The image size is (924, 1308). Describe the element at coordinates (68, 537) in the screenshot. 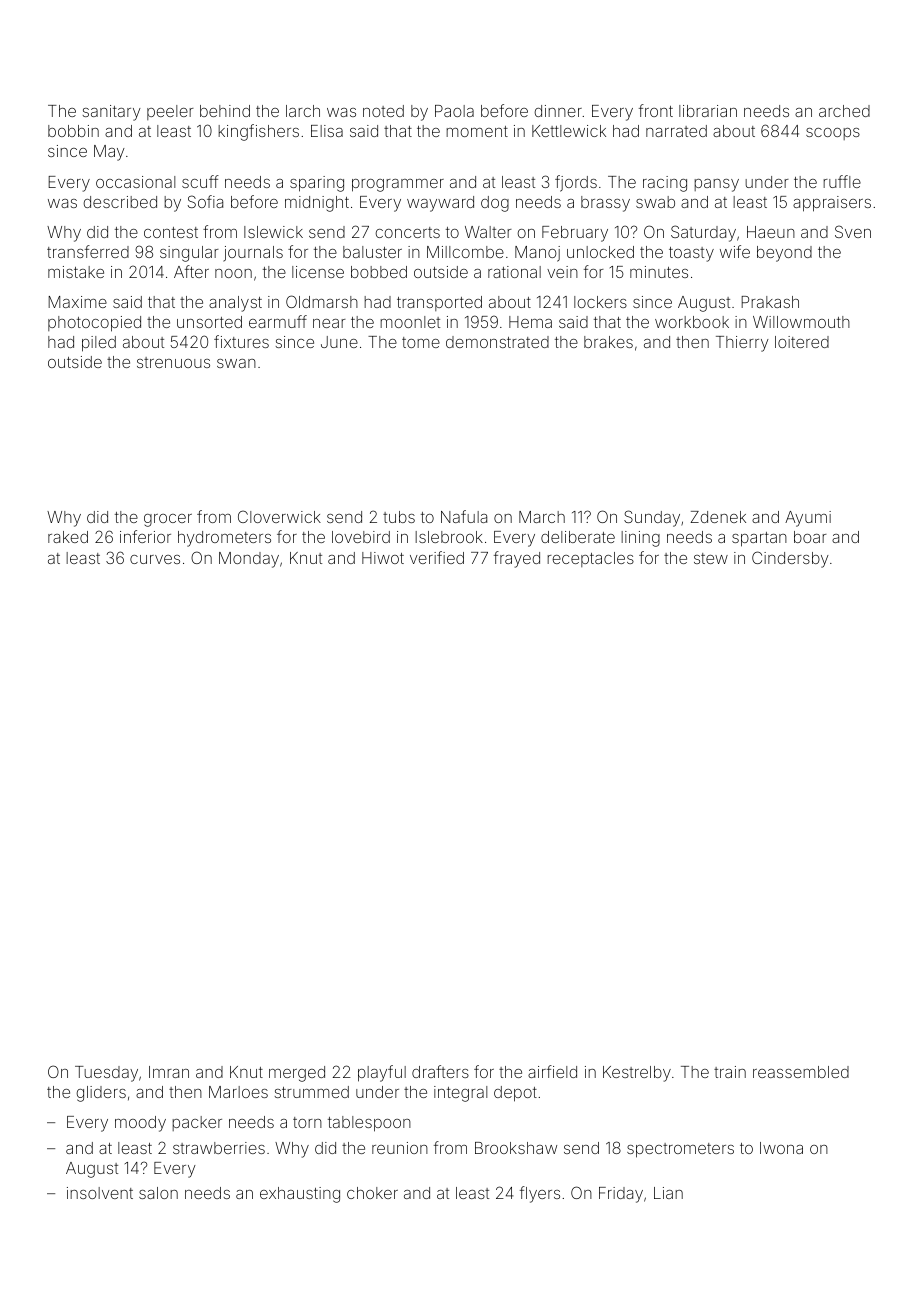

I see `raked` at that location.
